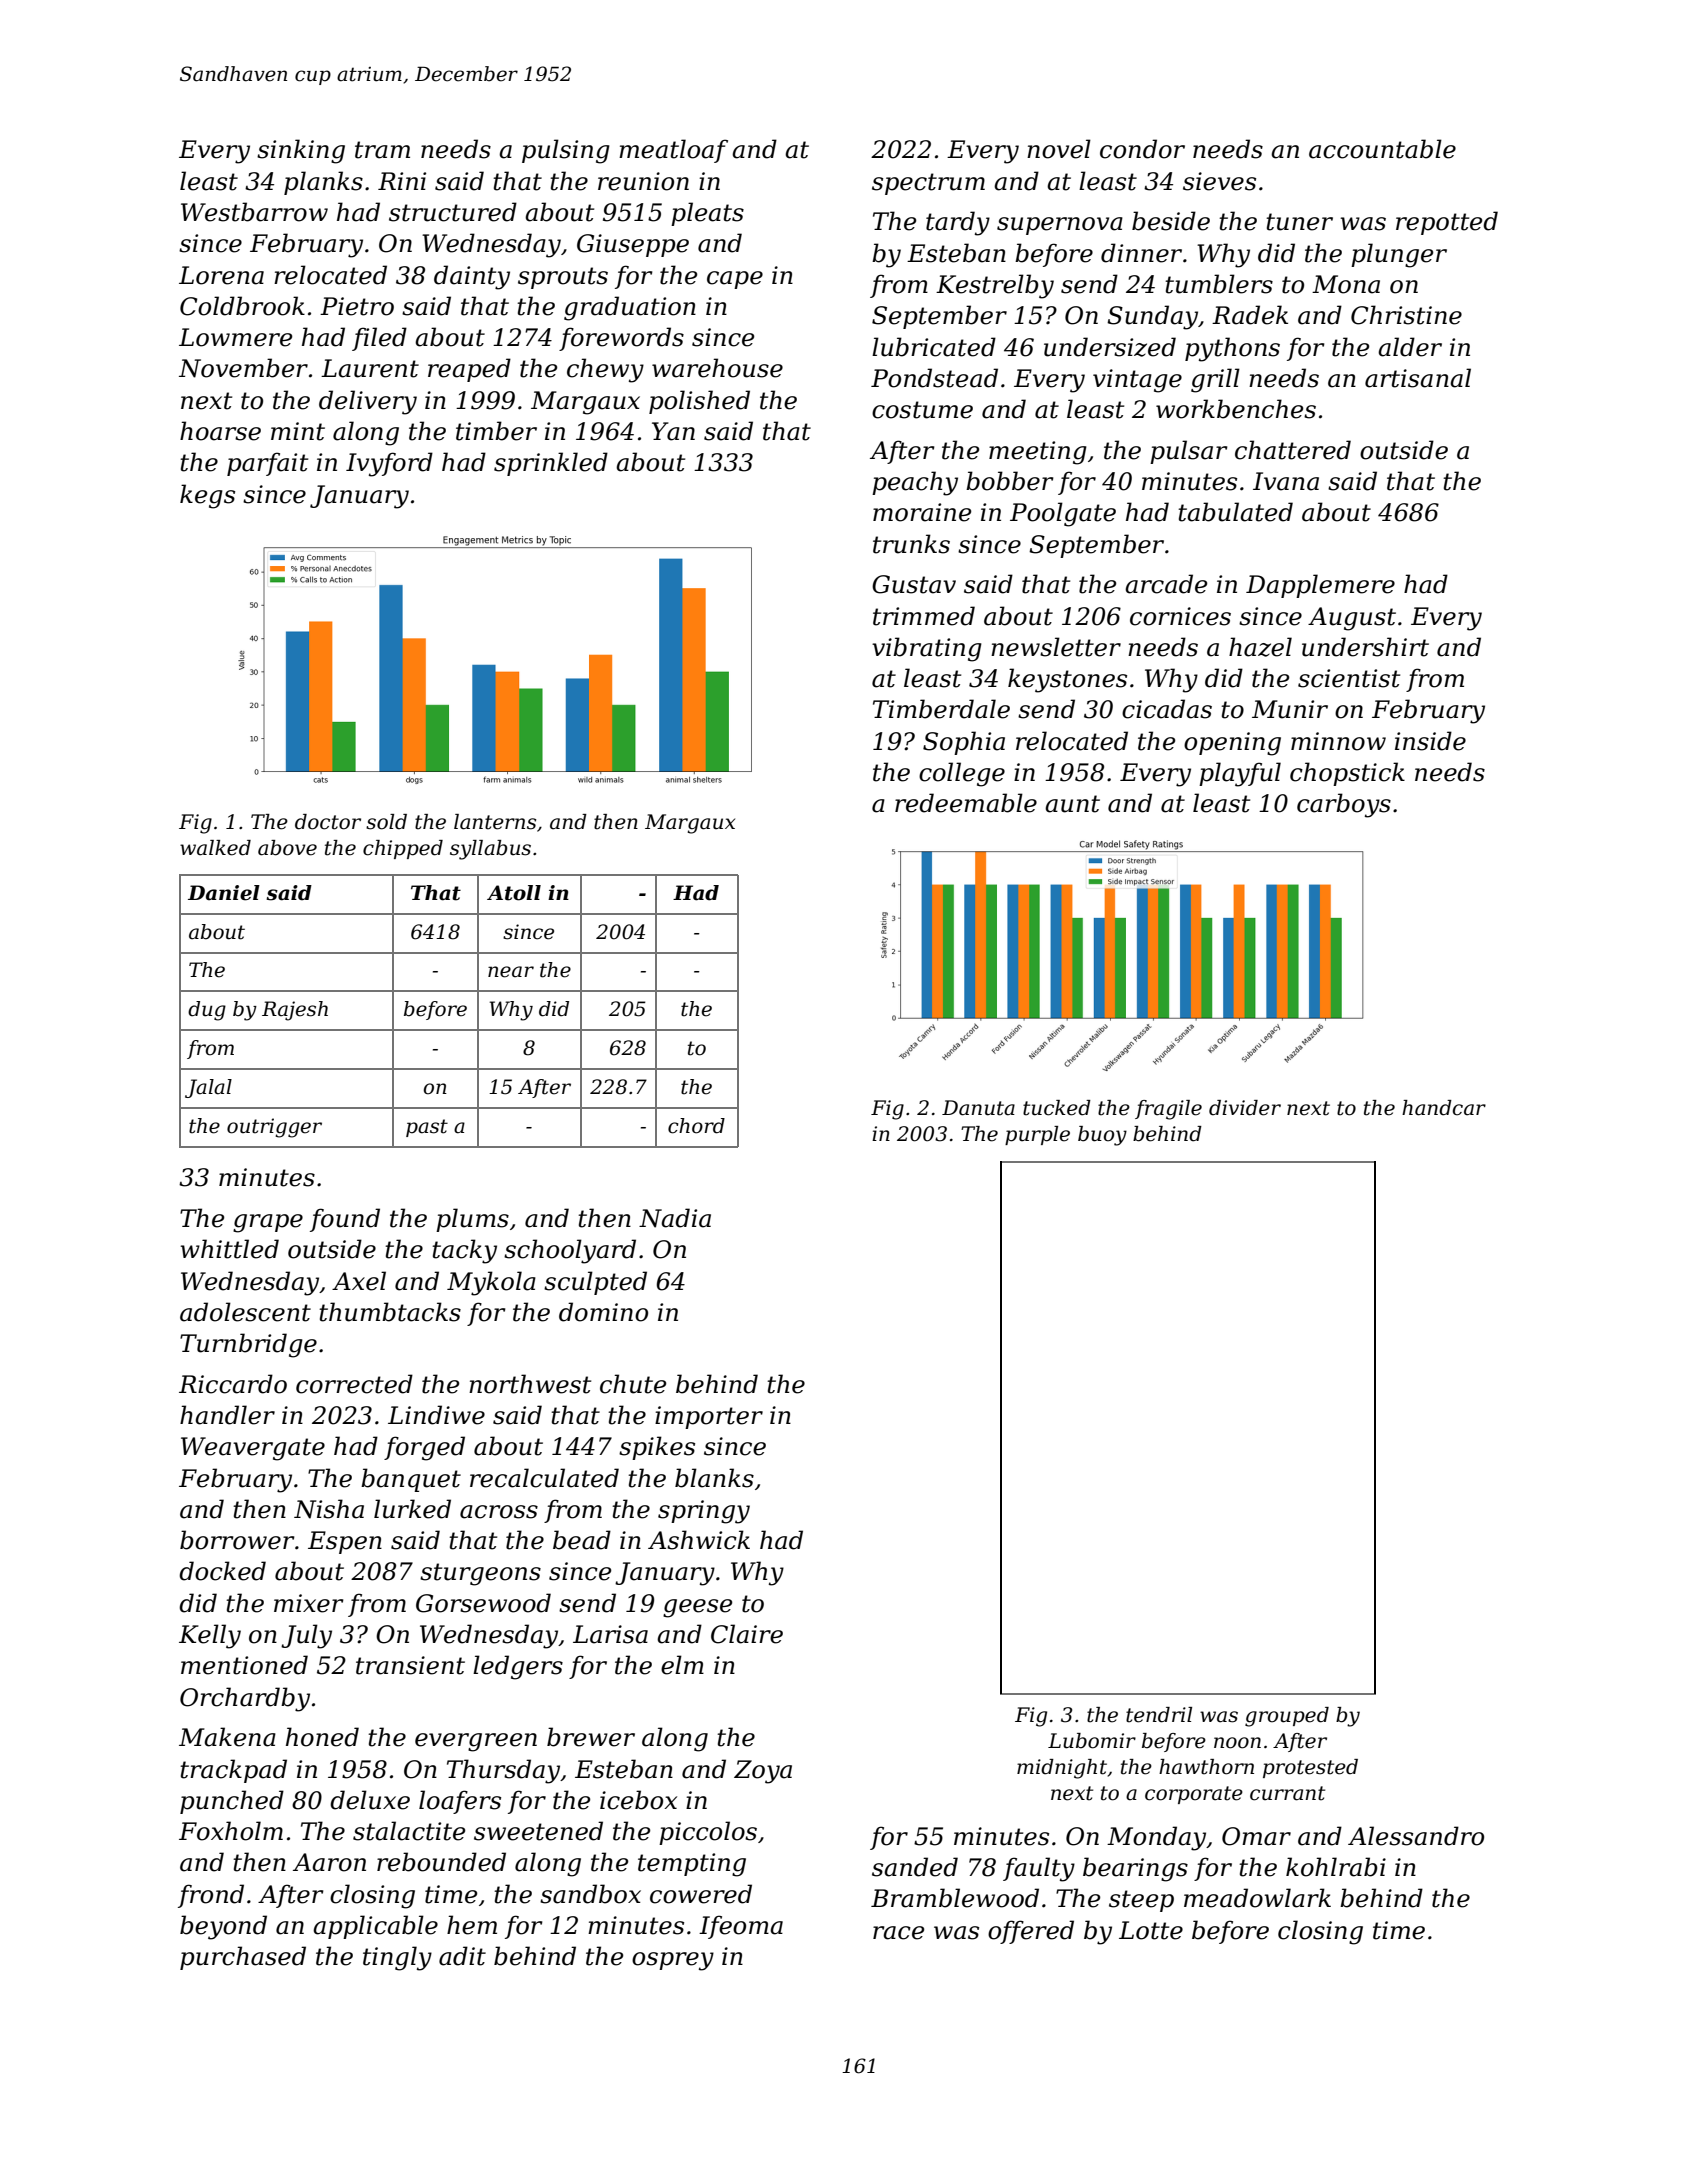 This screenshot has height=2178, width=1683. Describe the element at coordinates (530, 1384) in the screenshot. I see `northwest` at that location.
